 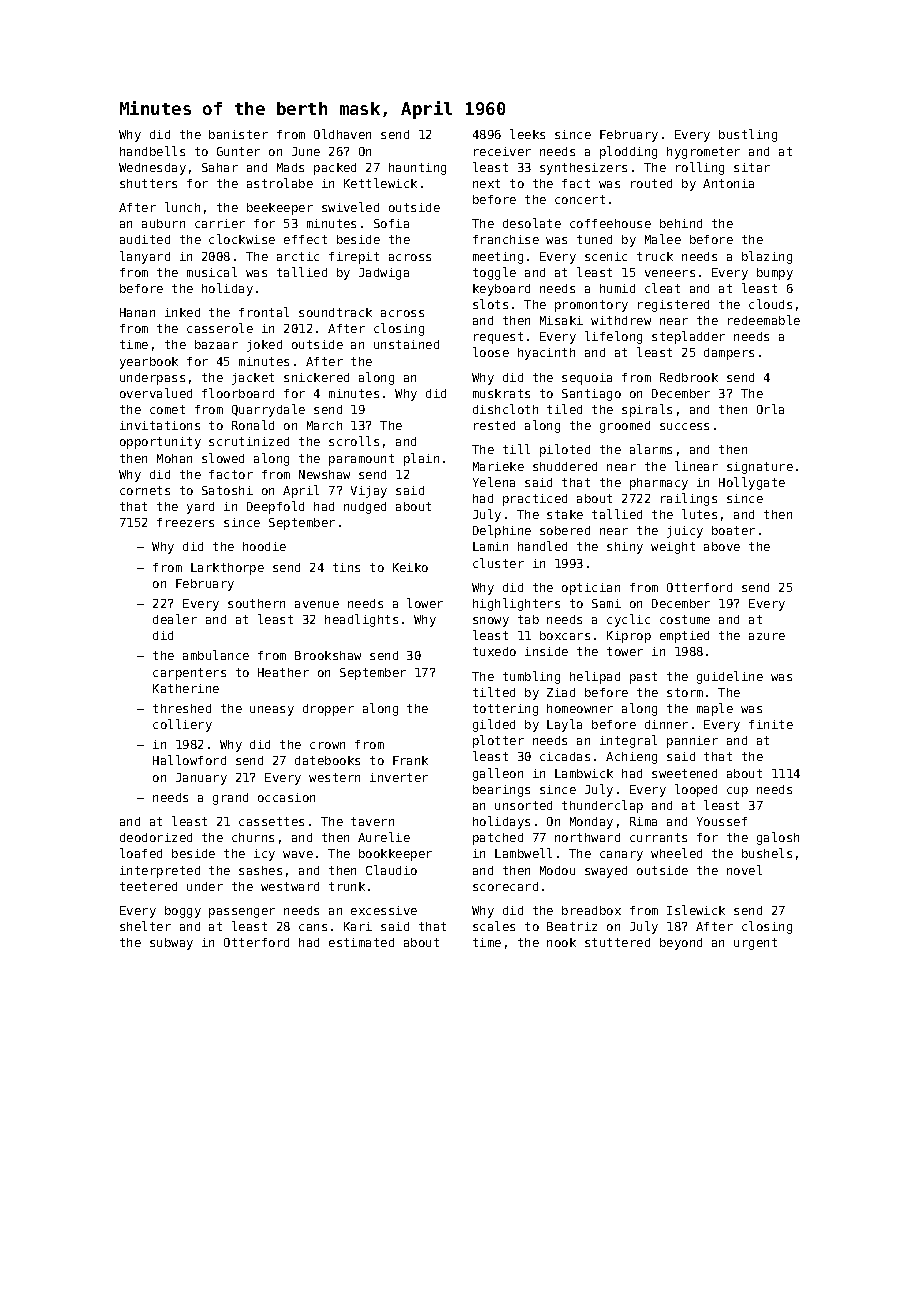 I want to click on banister, so click(x=238, y=134).
